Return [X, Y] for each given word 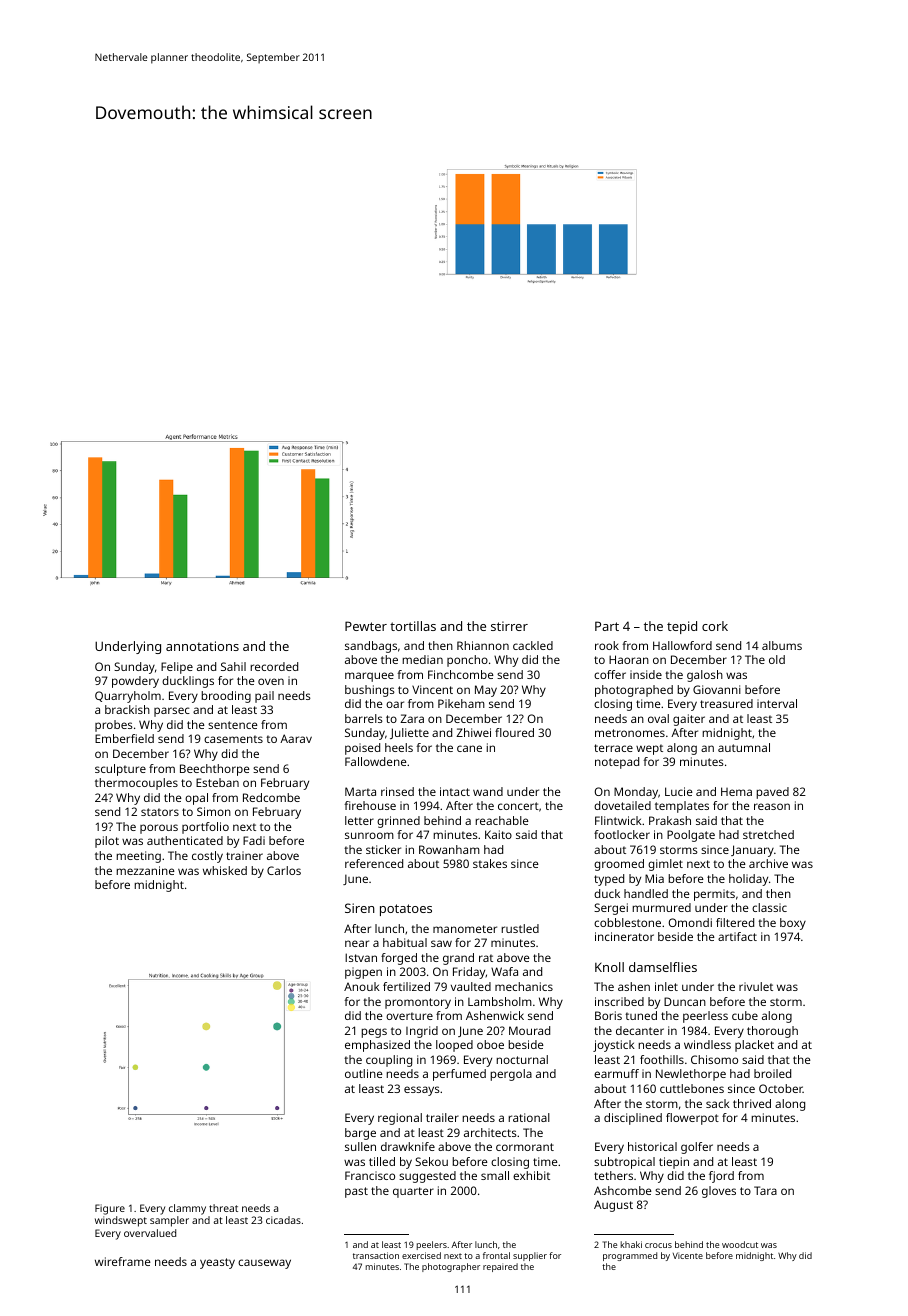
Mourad [529, 1030]
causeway [264, 1264]
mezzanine [145, 870]
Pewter [366, 626]
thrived [752, 1103]
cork [715, 626]
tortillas [413, 626]
